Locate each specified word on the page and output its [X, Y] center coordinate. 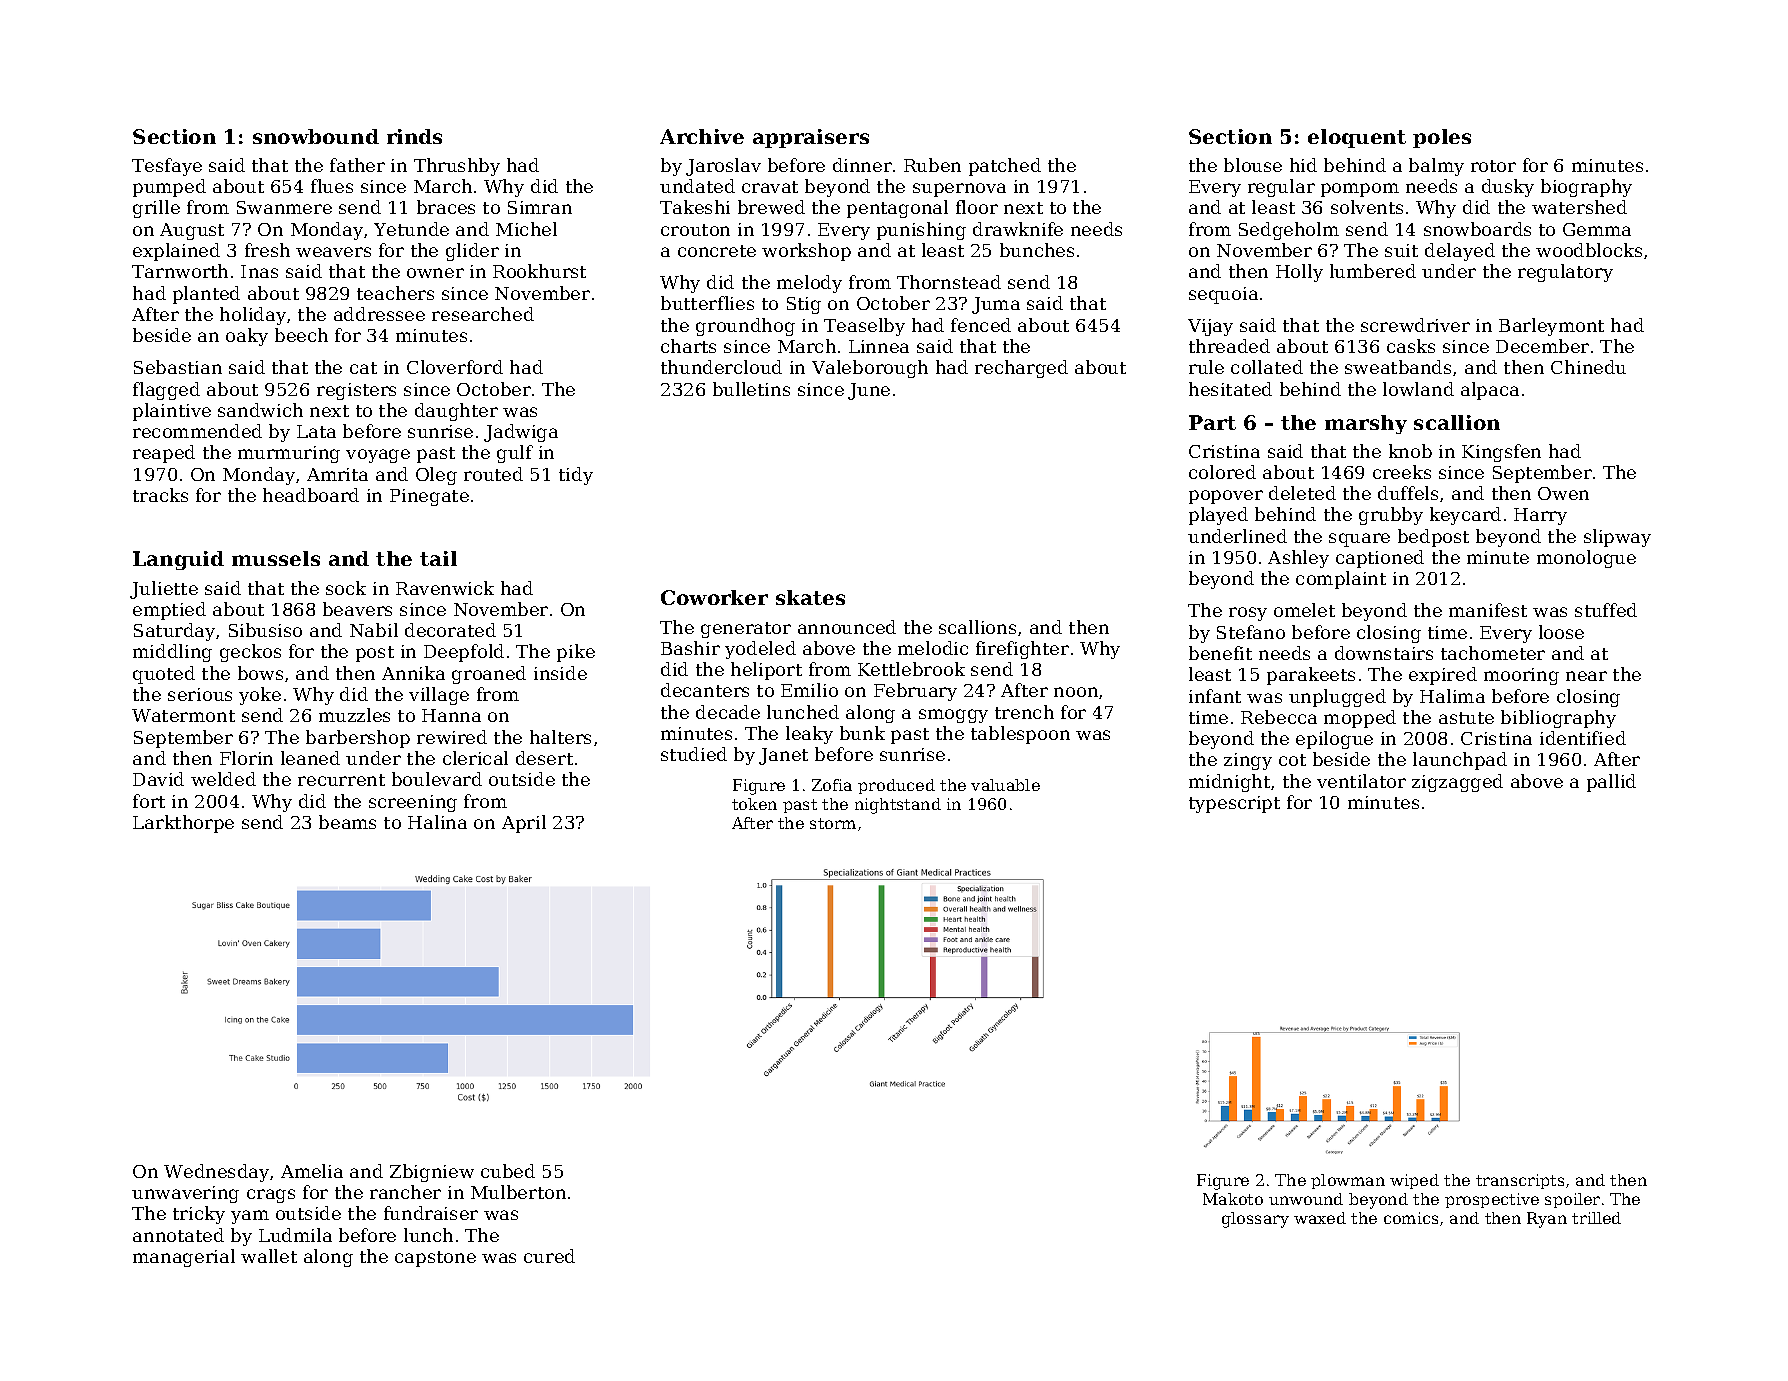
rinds [414, 136]
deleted [1302, 493]
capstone [435, 1259]
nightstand [898, 806]
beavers [357, 609]
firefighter [1022, 650]
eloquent [1357, 138]
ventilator [1361, 781]
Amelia [312, 1171]
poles [1442, 138]
